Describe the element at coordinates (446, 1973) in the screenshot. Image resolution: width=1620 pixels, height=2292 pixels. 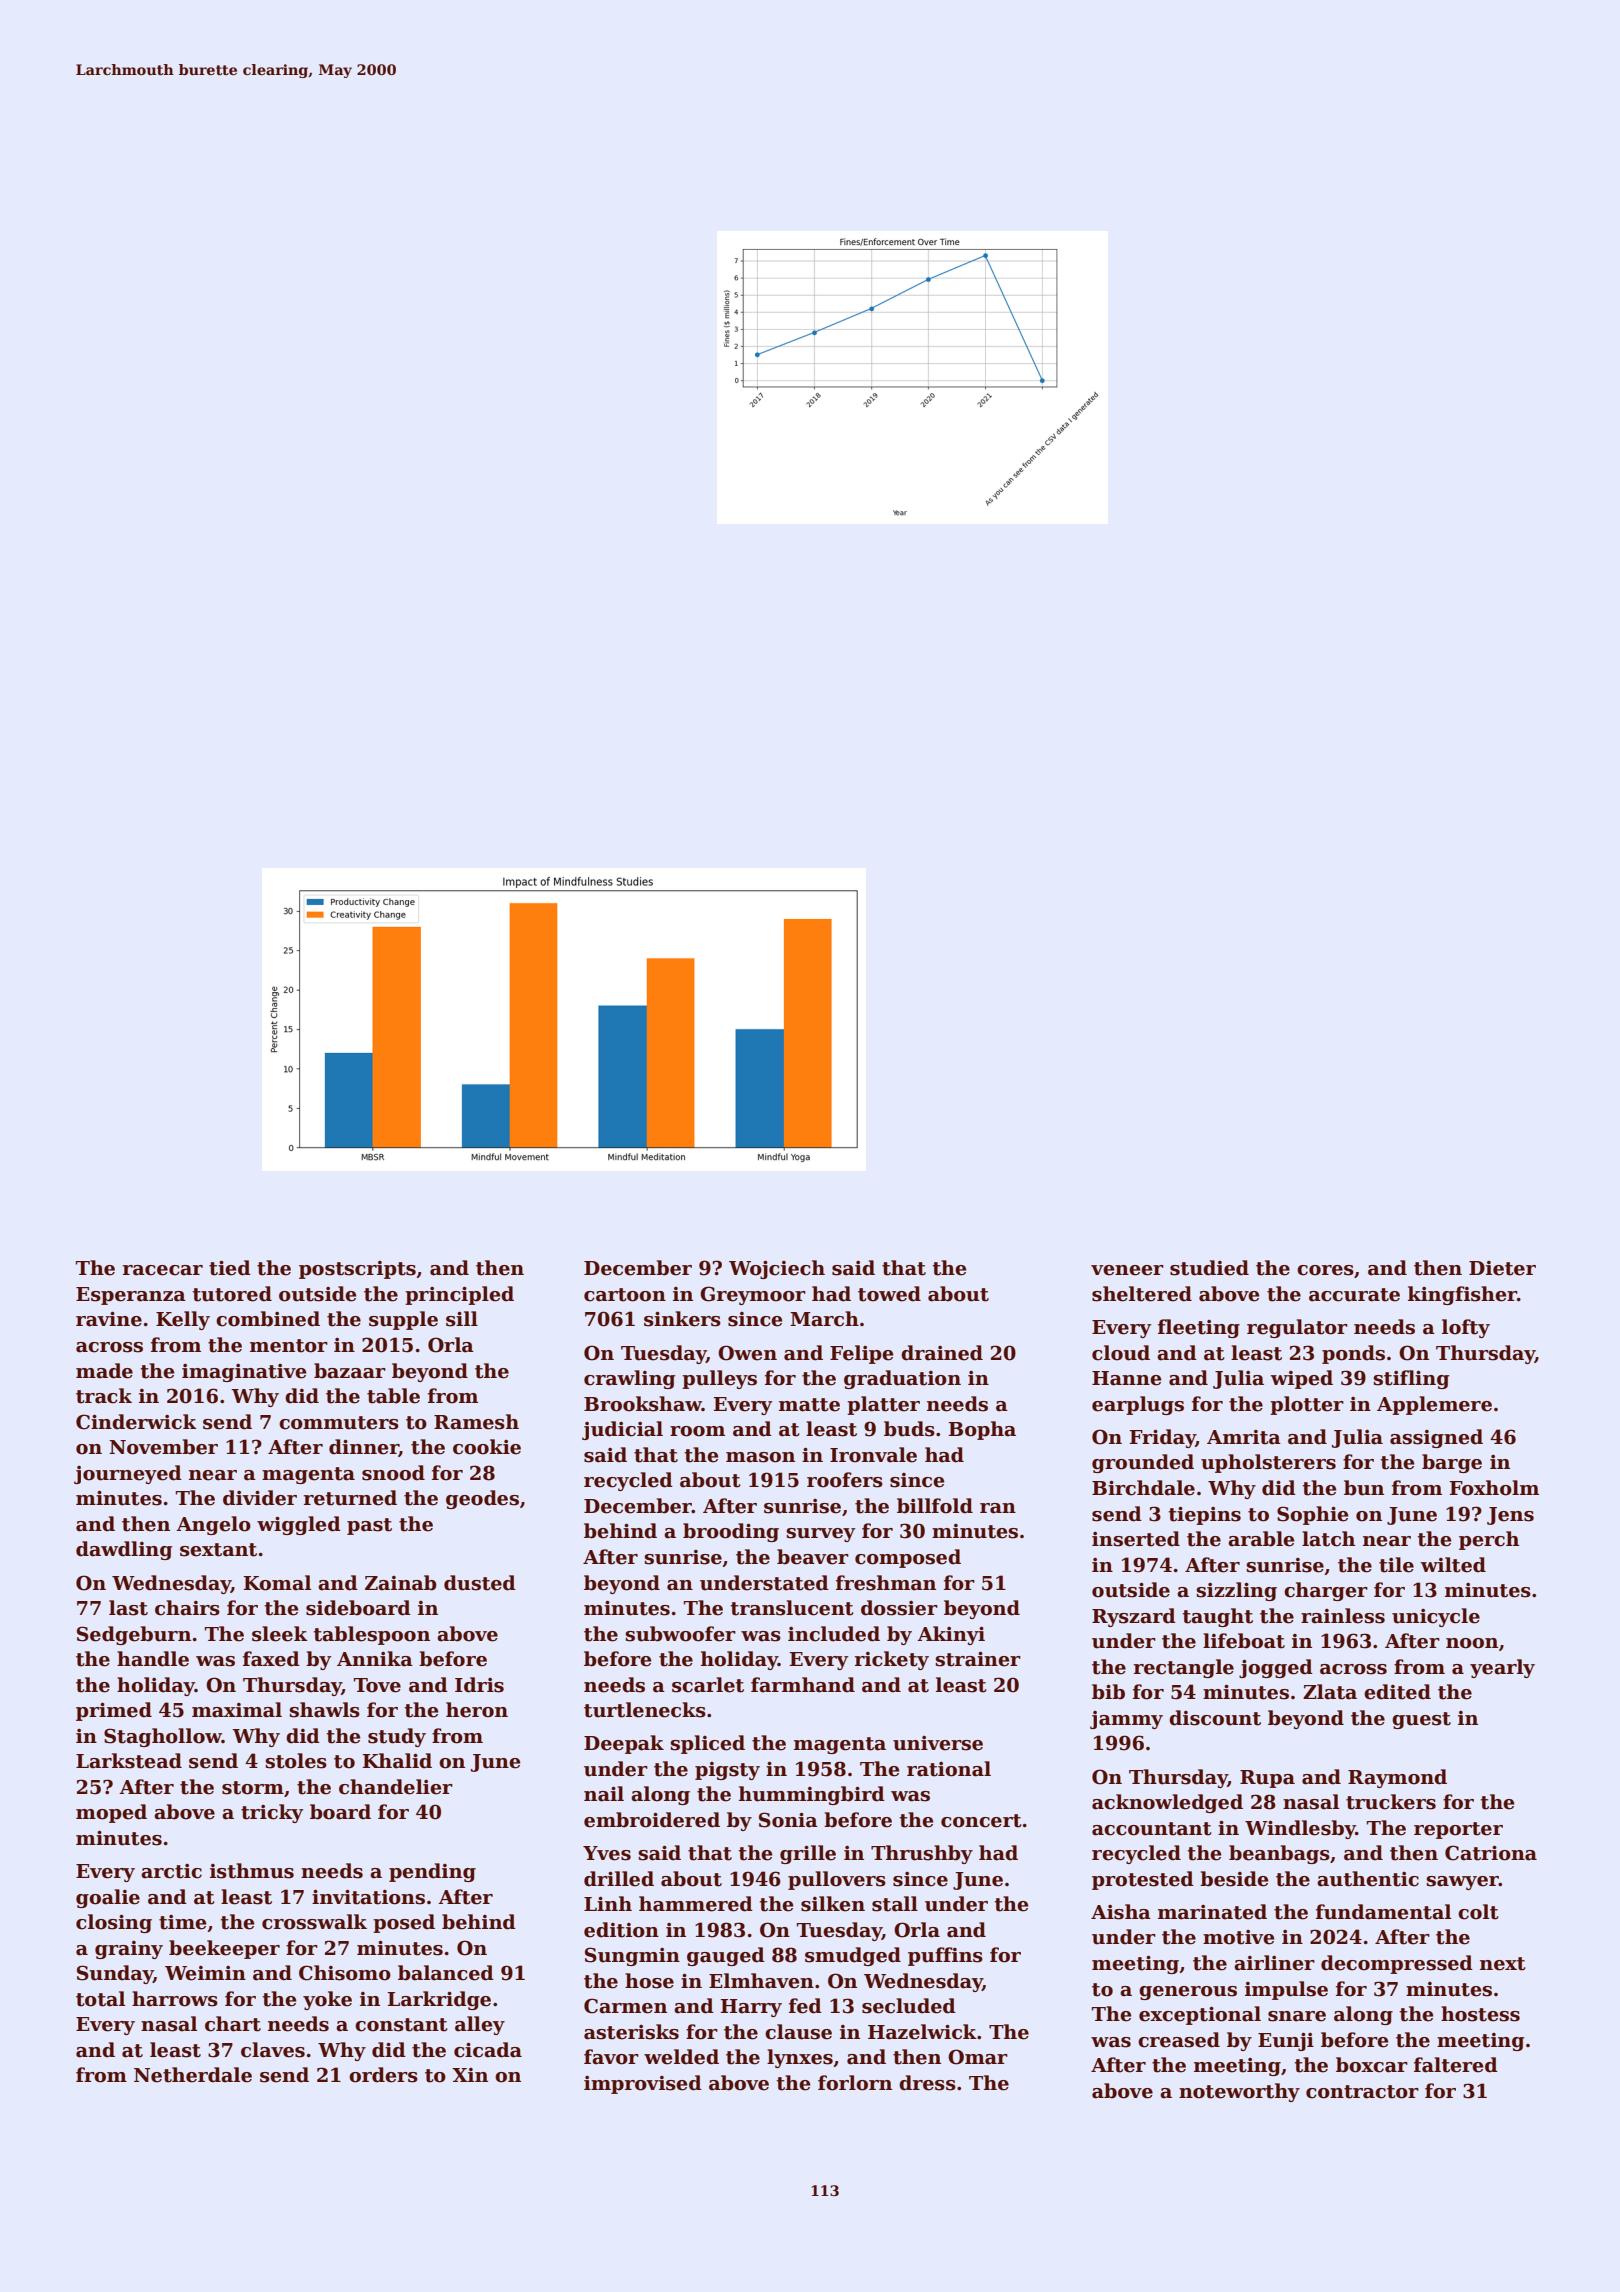
I see `balanced` at that location.
